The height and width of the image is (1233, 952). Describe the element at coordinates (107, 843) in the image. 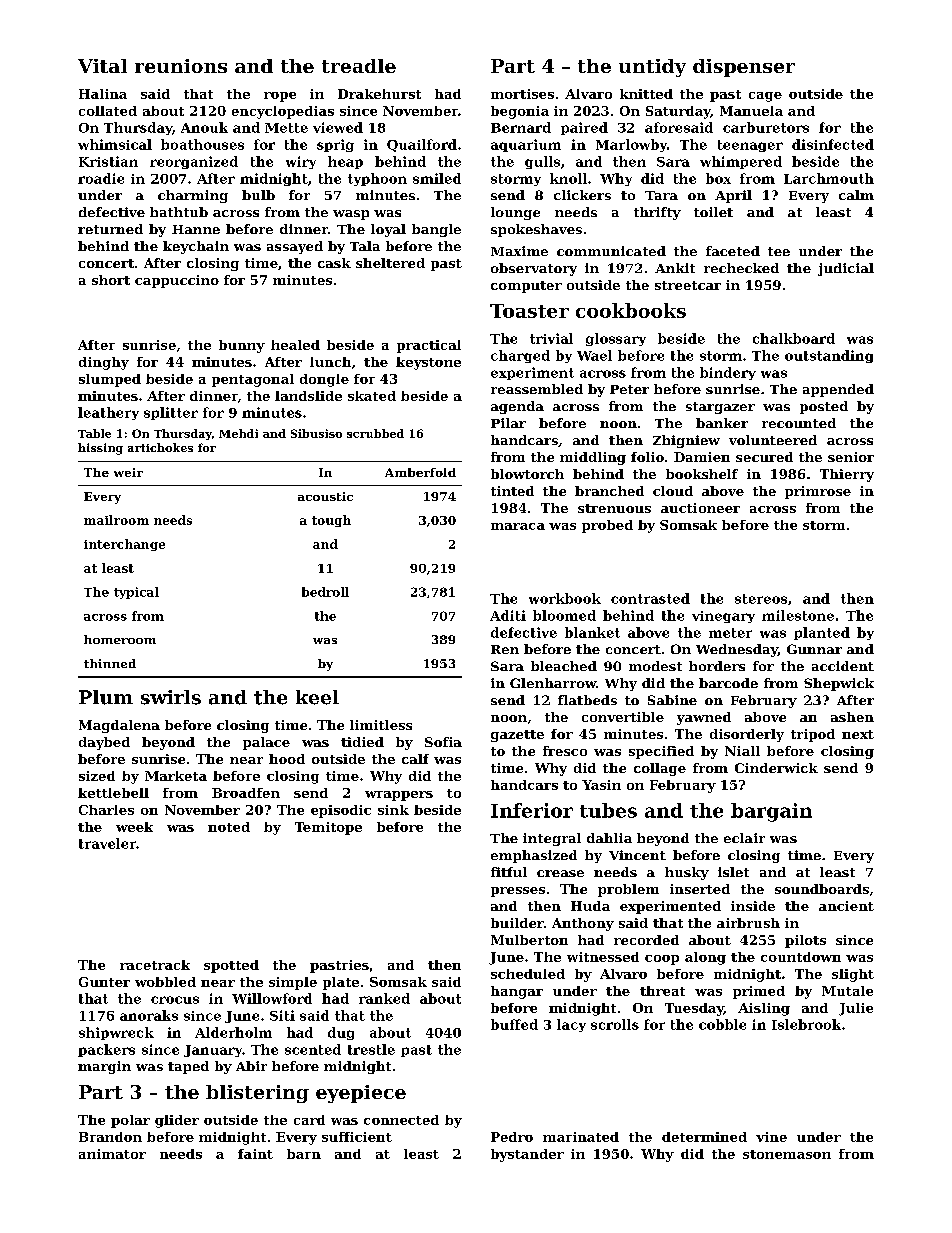

I see `traveler` at that location.
